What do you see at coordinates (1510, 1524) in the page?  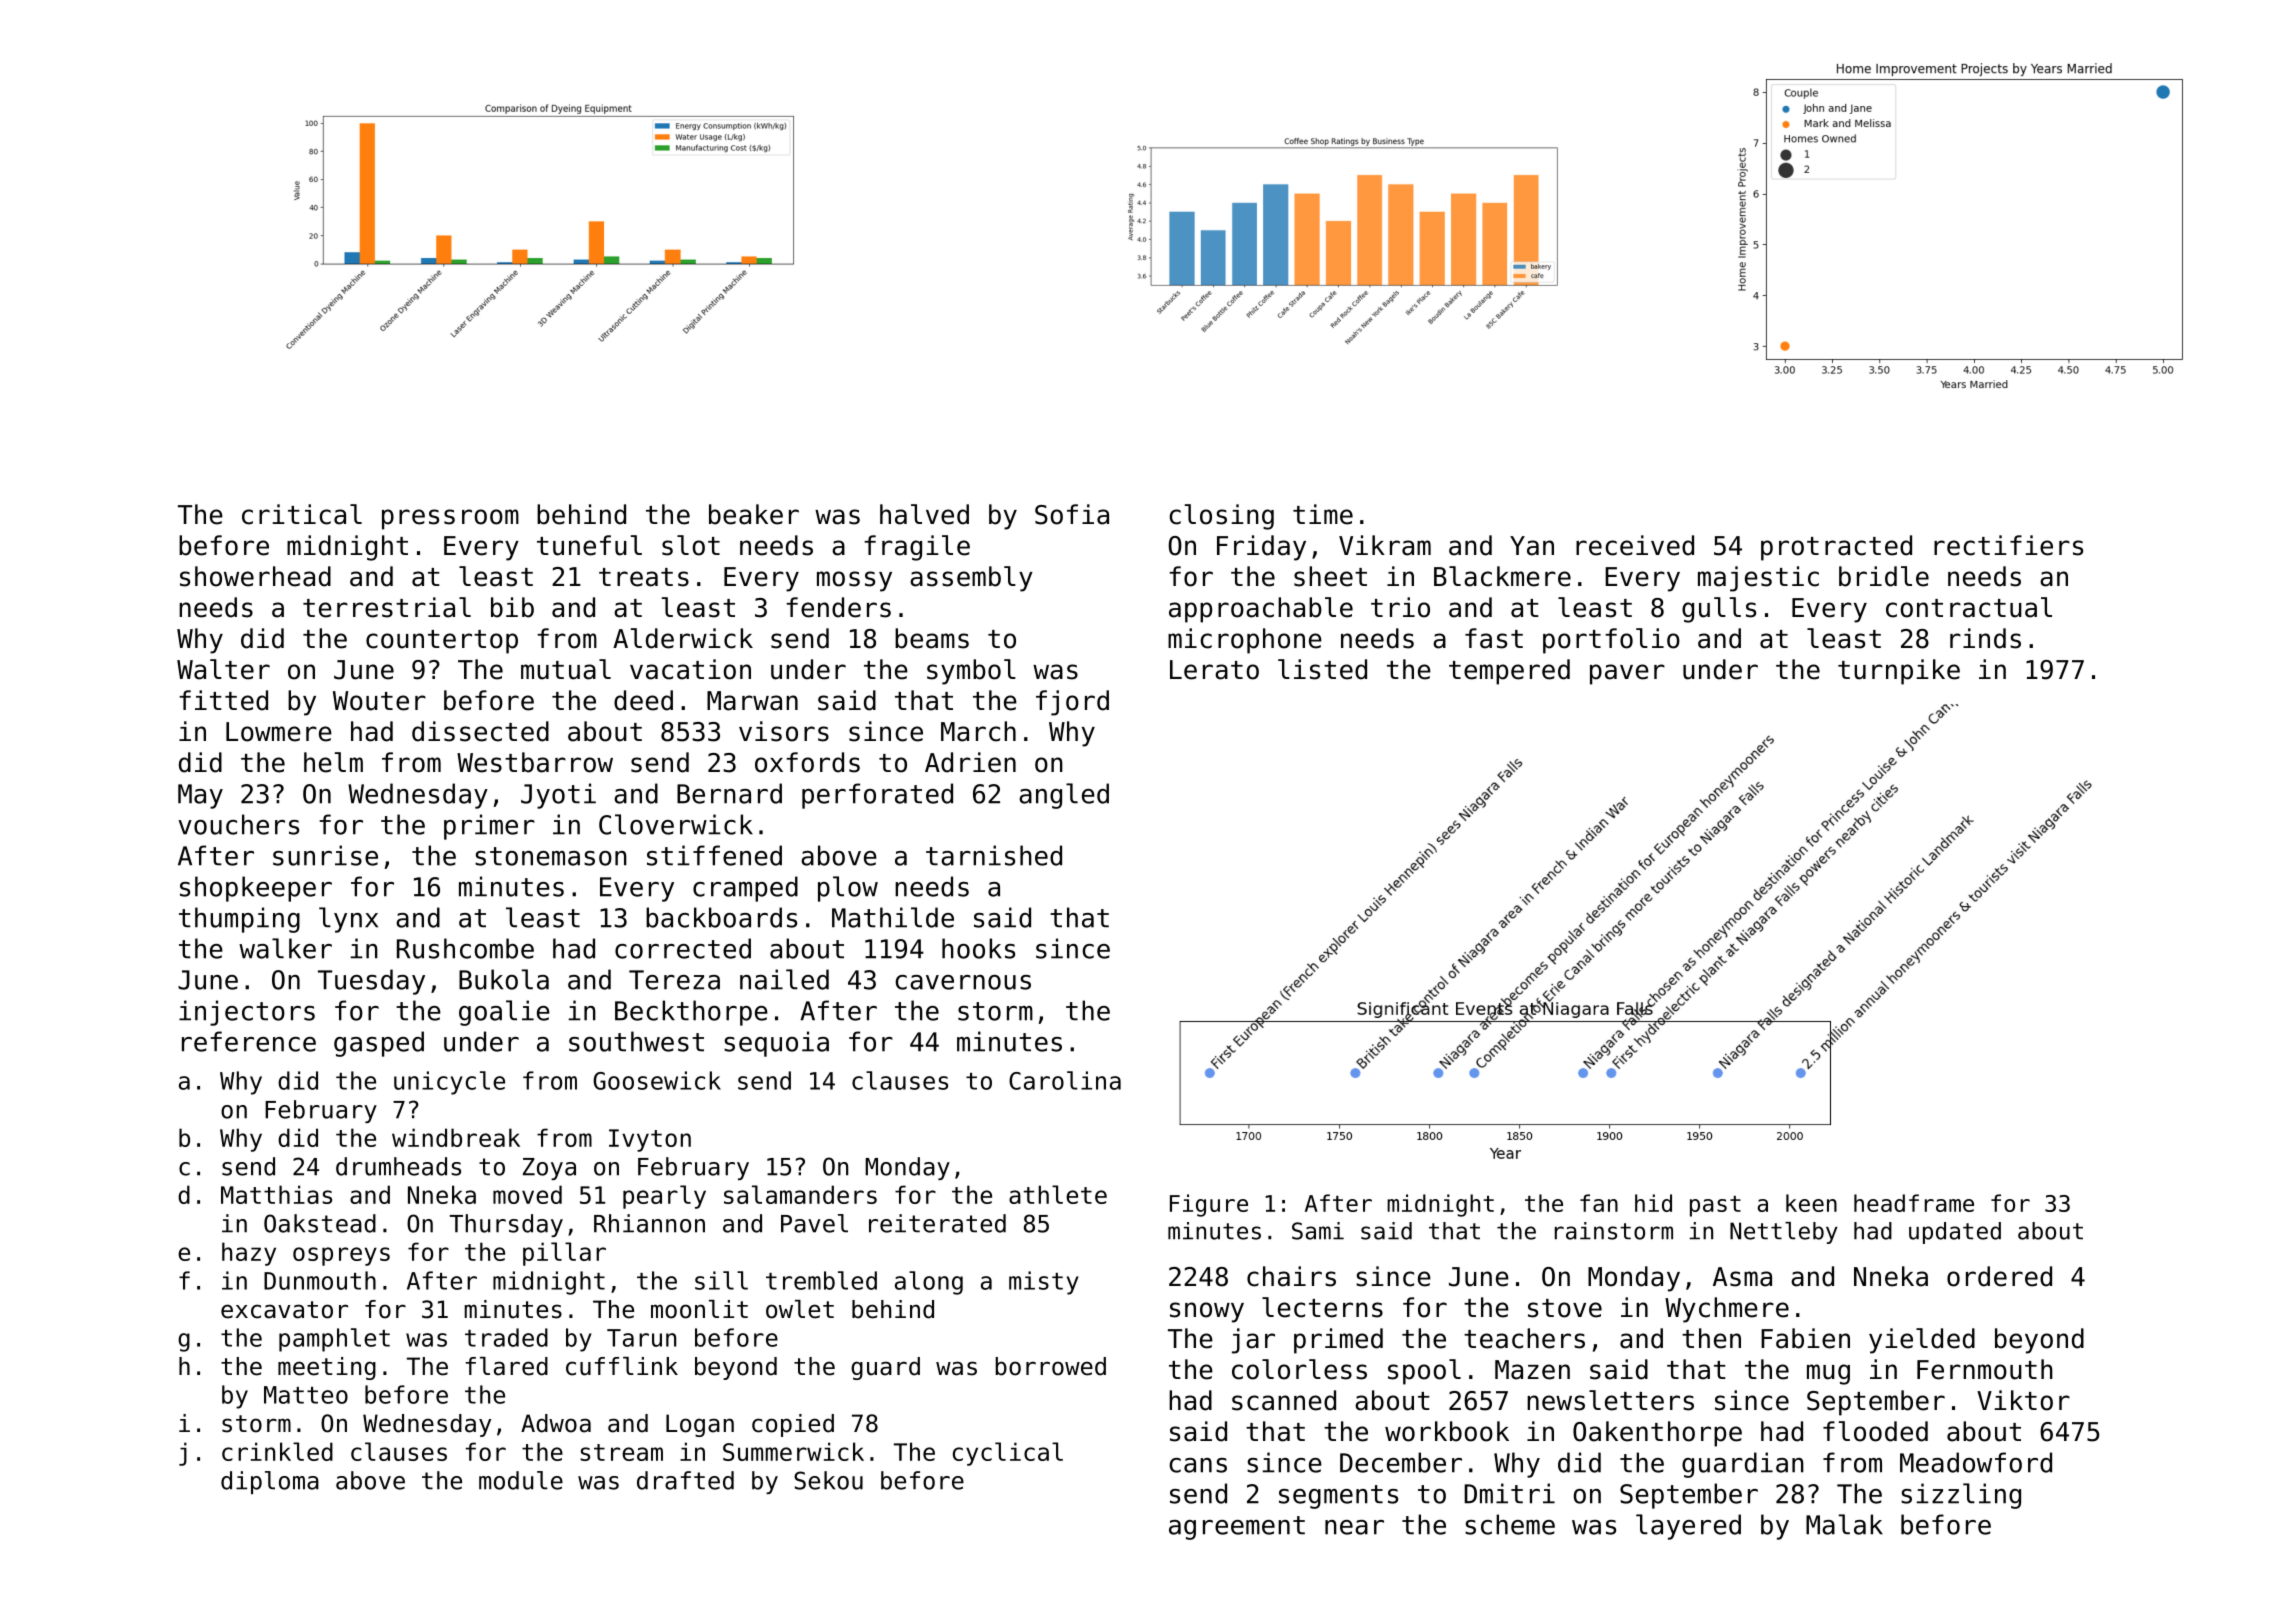 I see `scheme` at bounding box center [1510, 1524].
